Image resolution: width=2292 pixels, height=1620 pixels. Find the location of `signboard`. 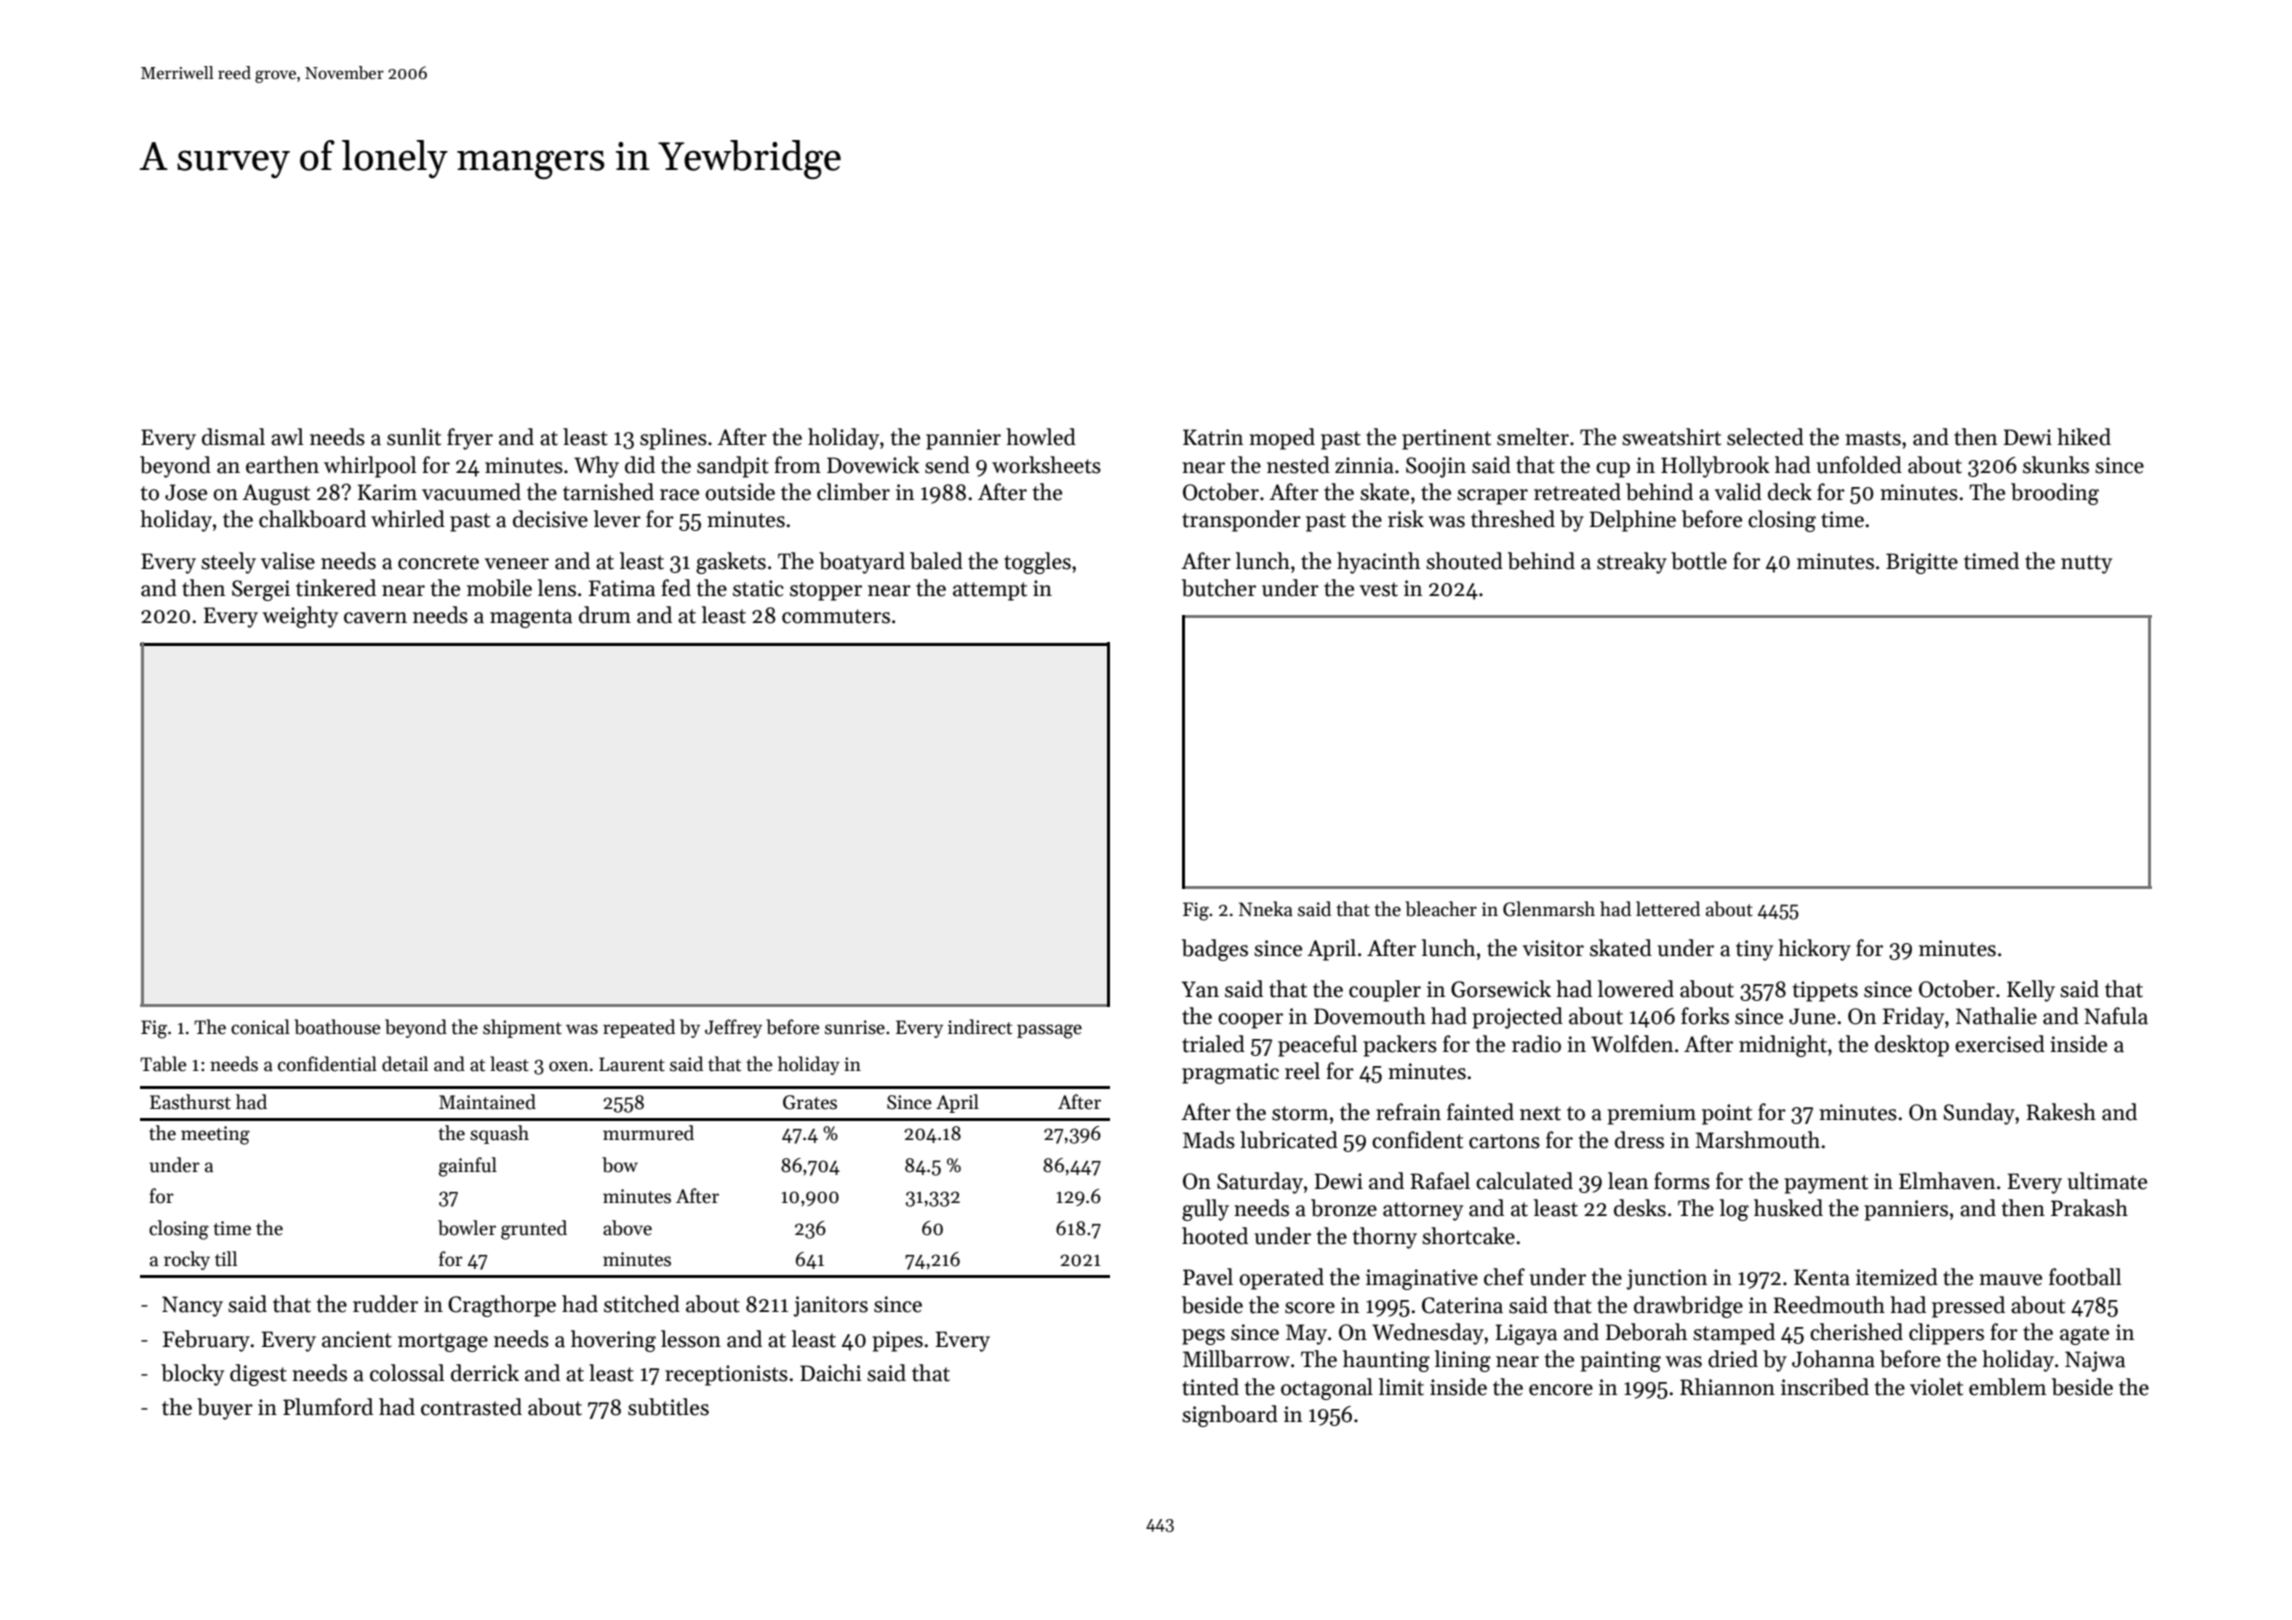

signboard is located at coordinates (1230, 1416).
